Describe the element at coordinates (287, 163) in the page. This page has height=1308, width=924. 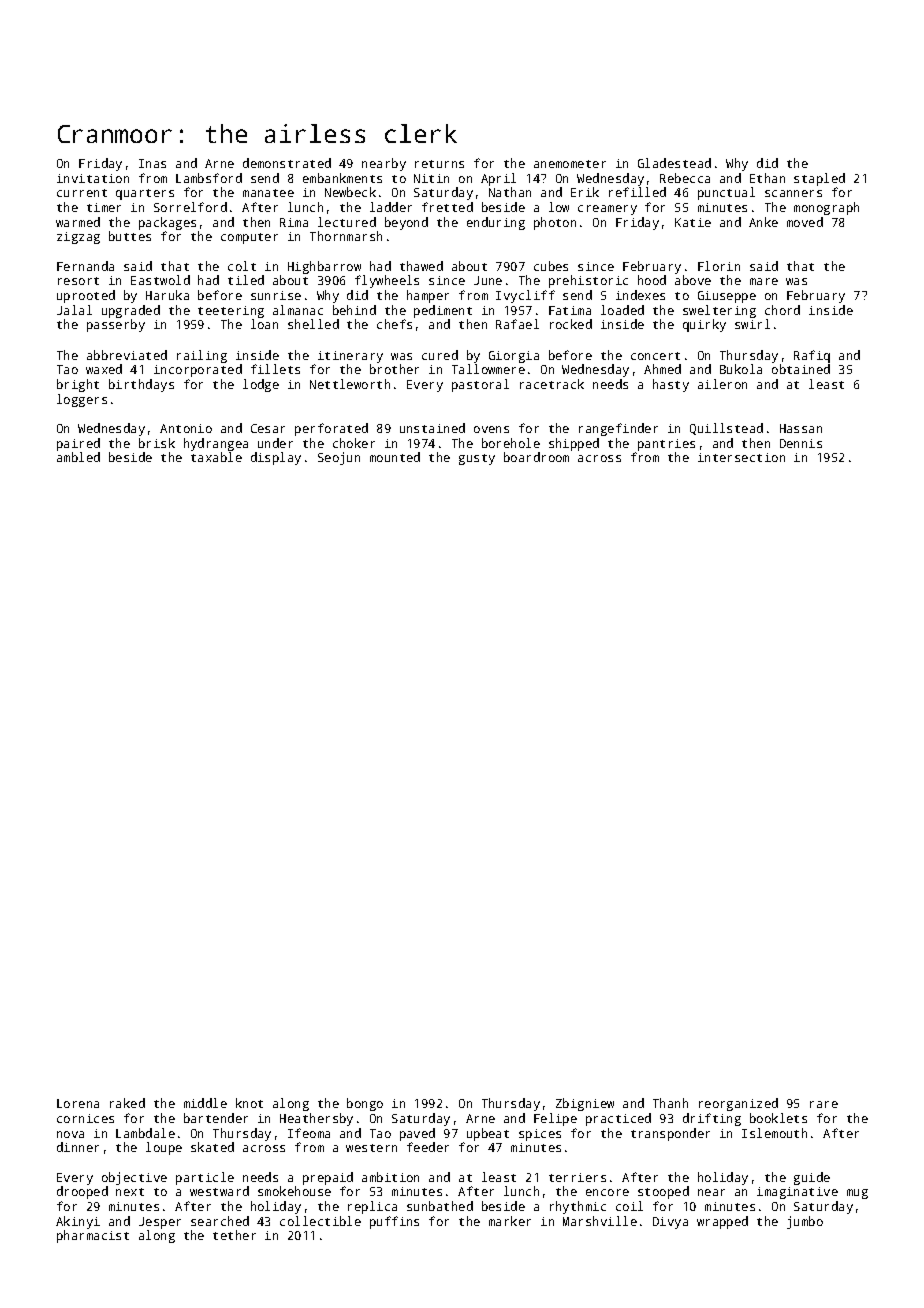
I see `demonstrated` at that location.
